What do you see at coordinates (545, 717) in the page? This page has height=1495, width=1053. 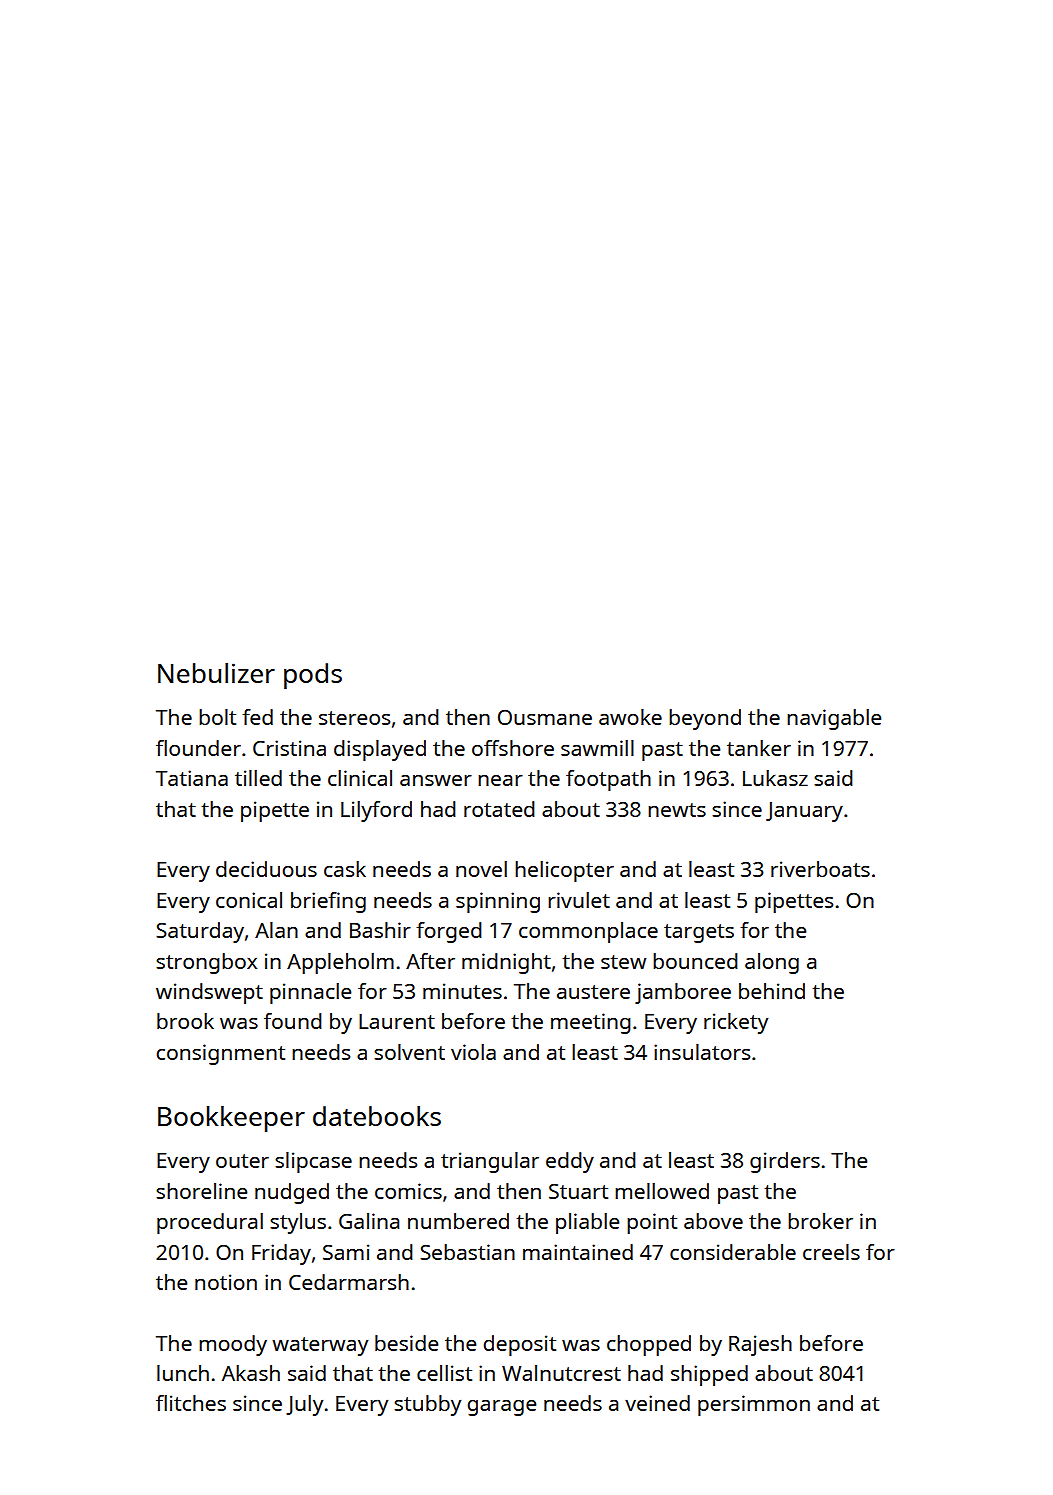 I see `Ousmane` at bounding box center [545, 717].
